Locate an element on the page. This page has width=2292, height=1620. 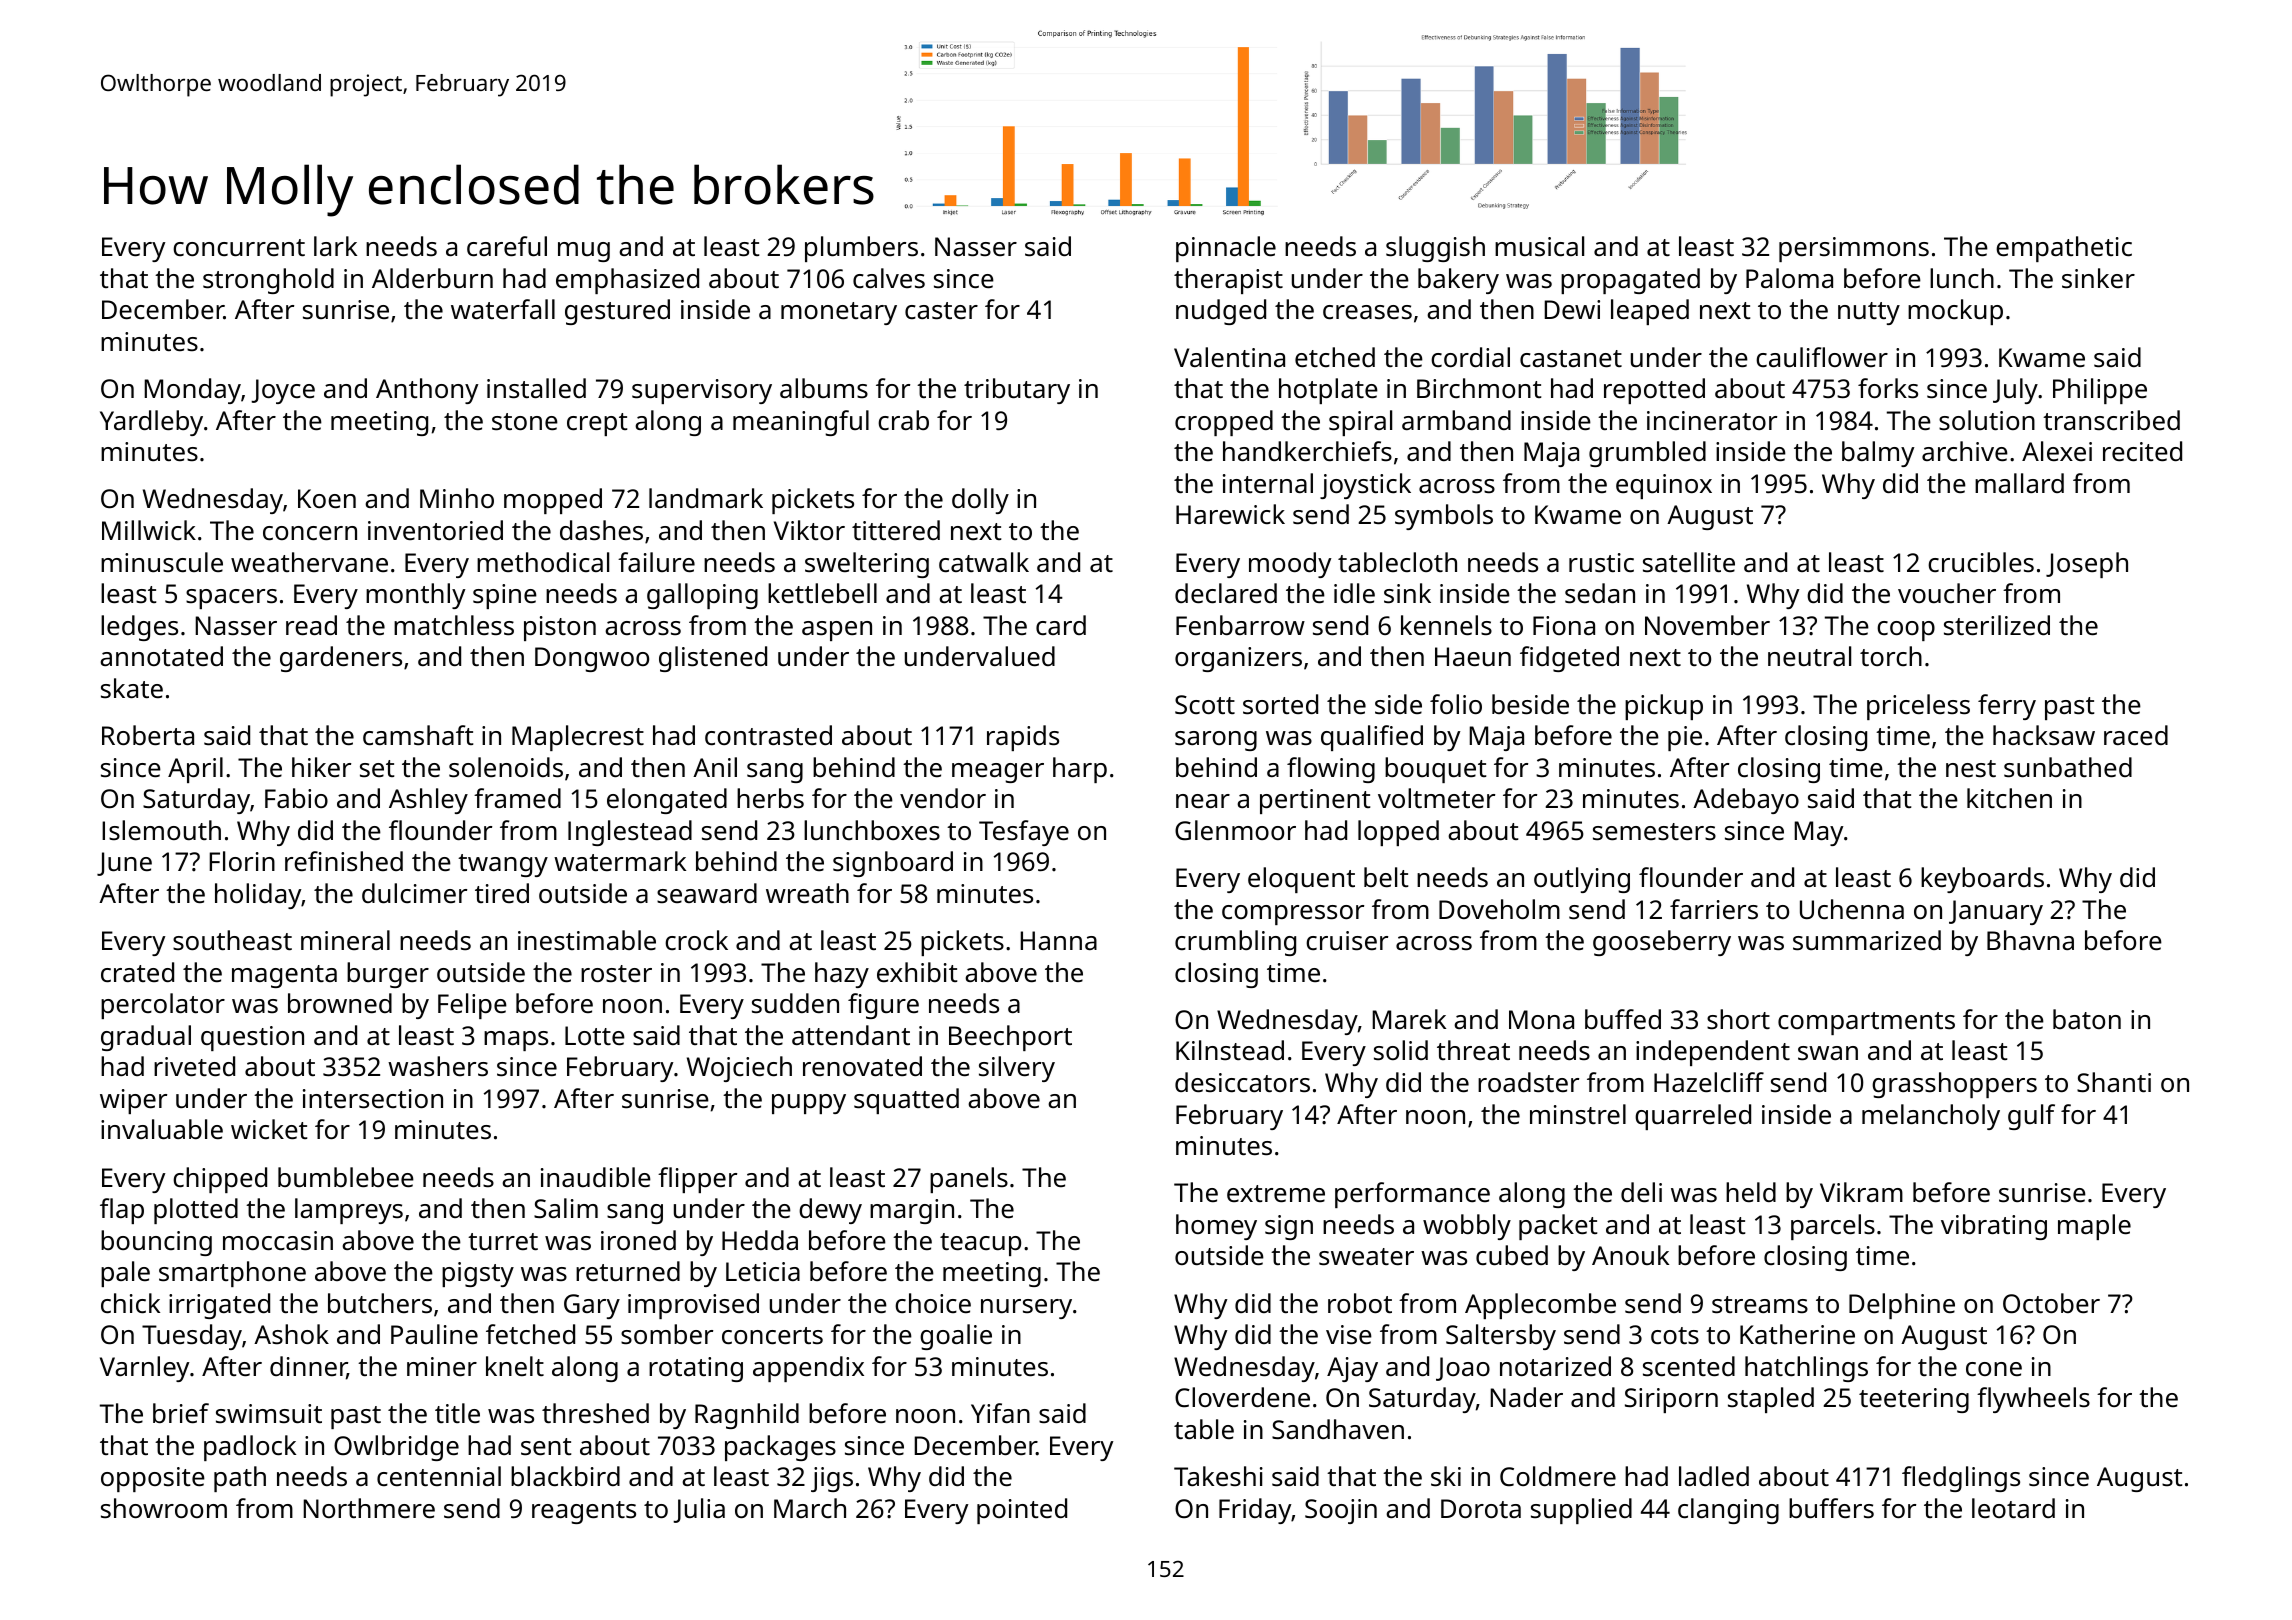
ski is located at coordinates (1446, 1476).
